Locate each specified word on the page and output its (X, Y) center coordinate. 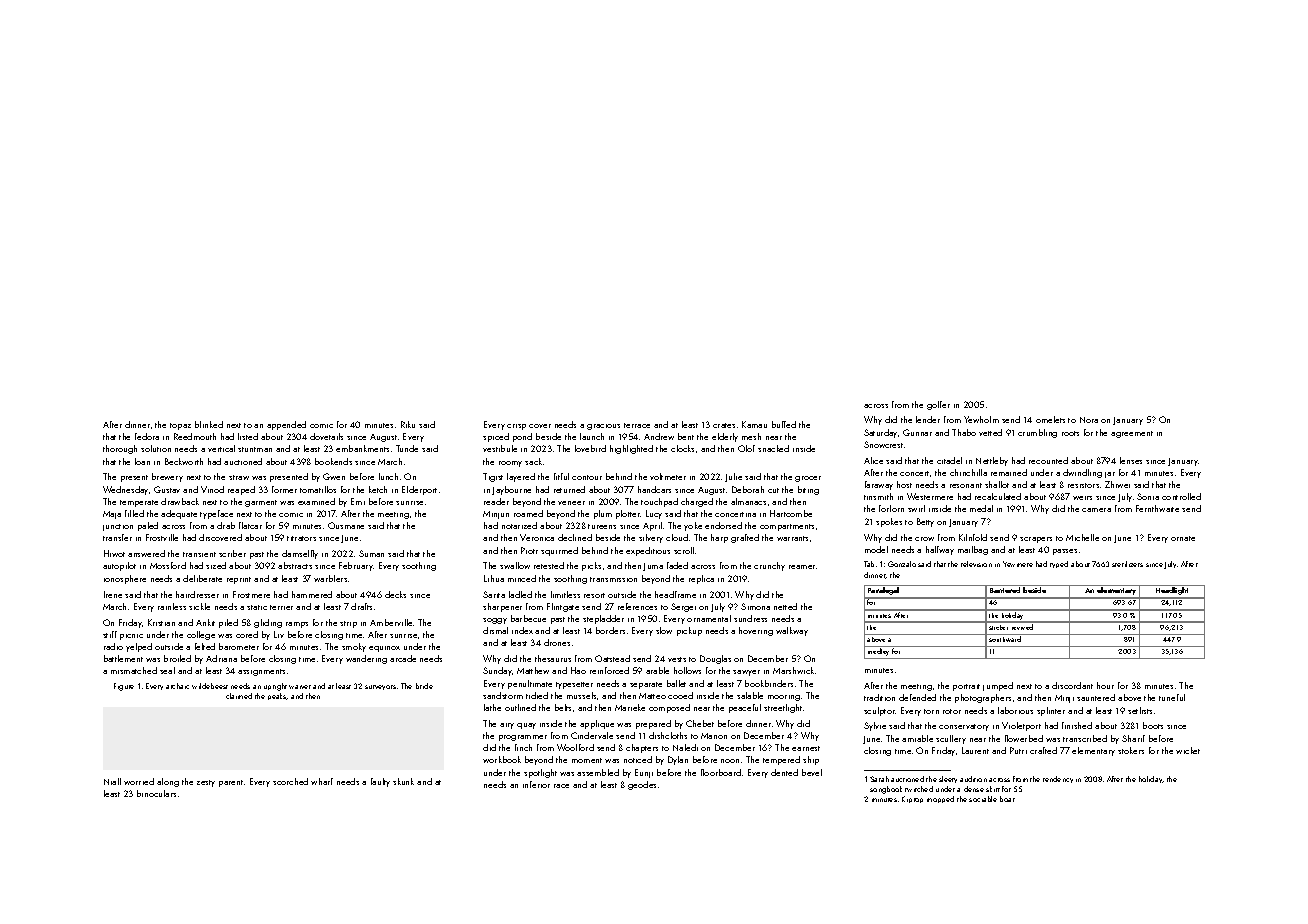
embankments (362, 448)
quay (526, 726)
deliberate (202, 578)
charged (697, 502)
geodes (642, 785)
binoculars (156, 793)
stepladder (603, 619)
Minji (1064, 699)
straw (239, 477)
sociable (983, 799)
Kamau (754, 424)
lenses (1131, 460)
